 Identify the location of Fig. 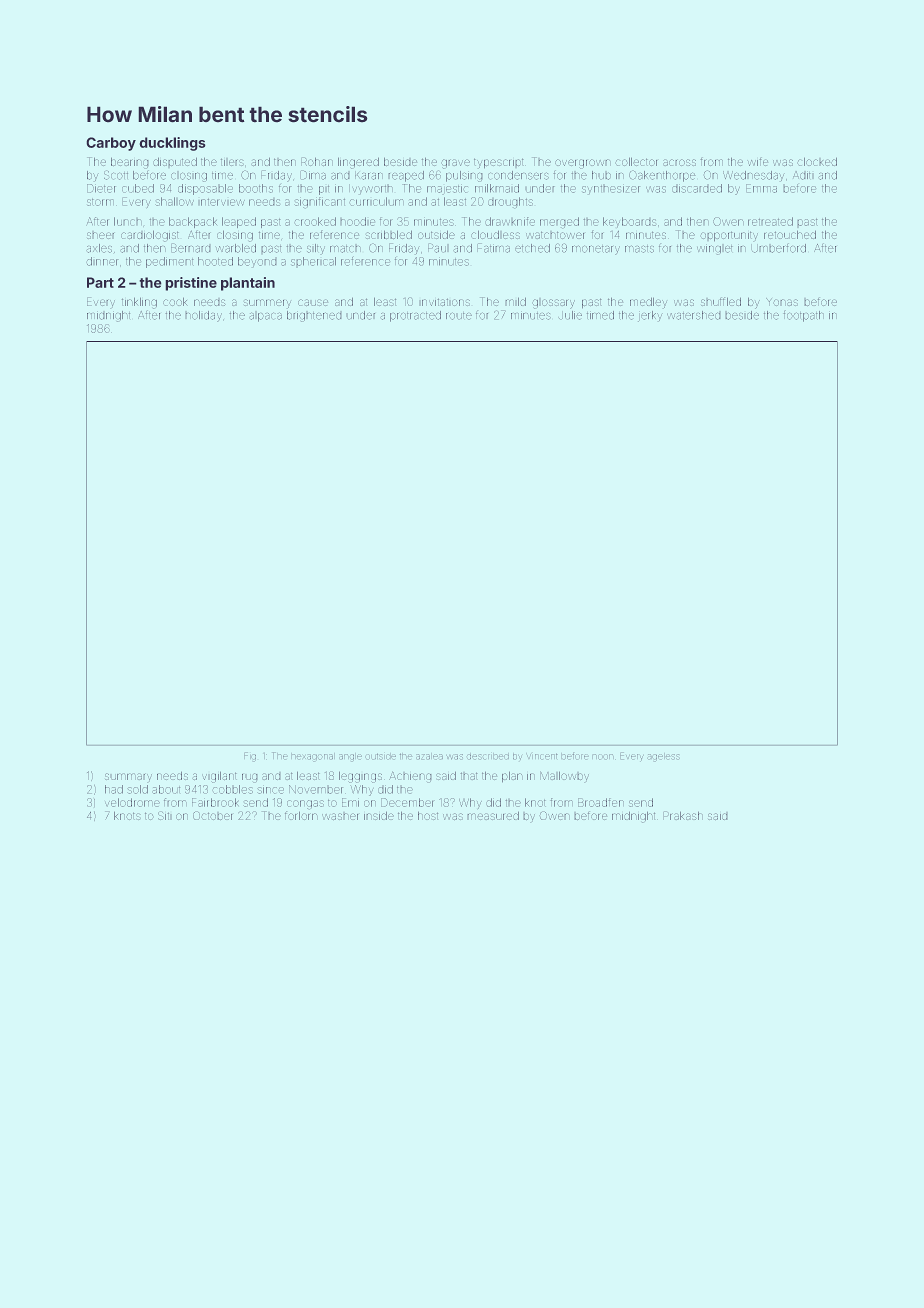
(250, 757).
